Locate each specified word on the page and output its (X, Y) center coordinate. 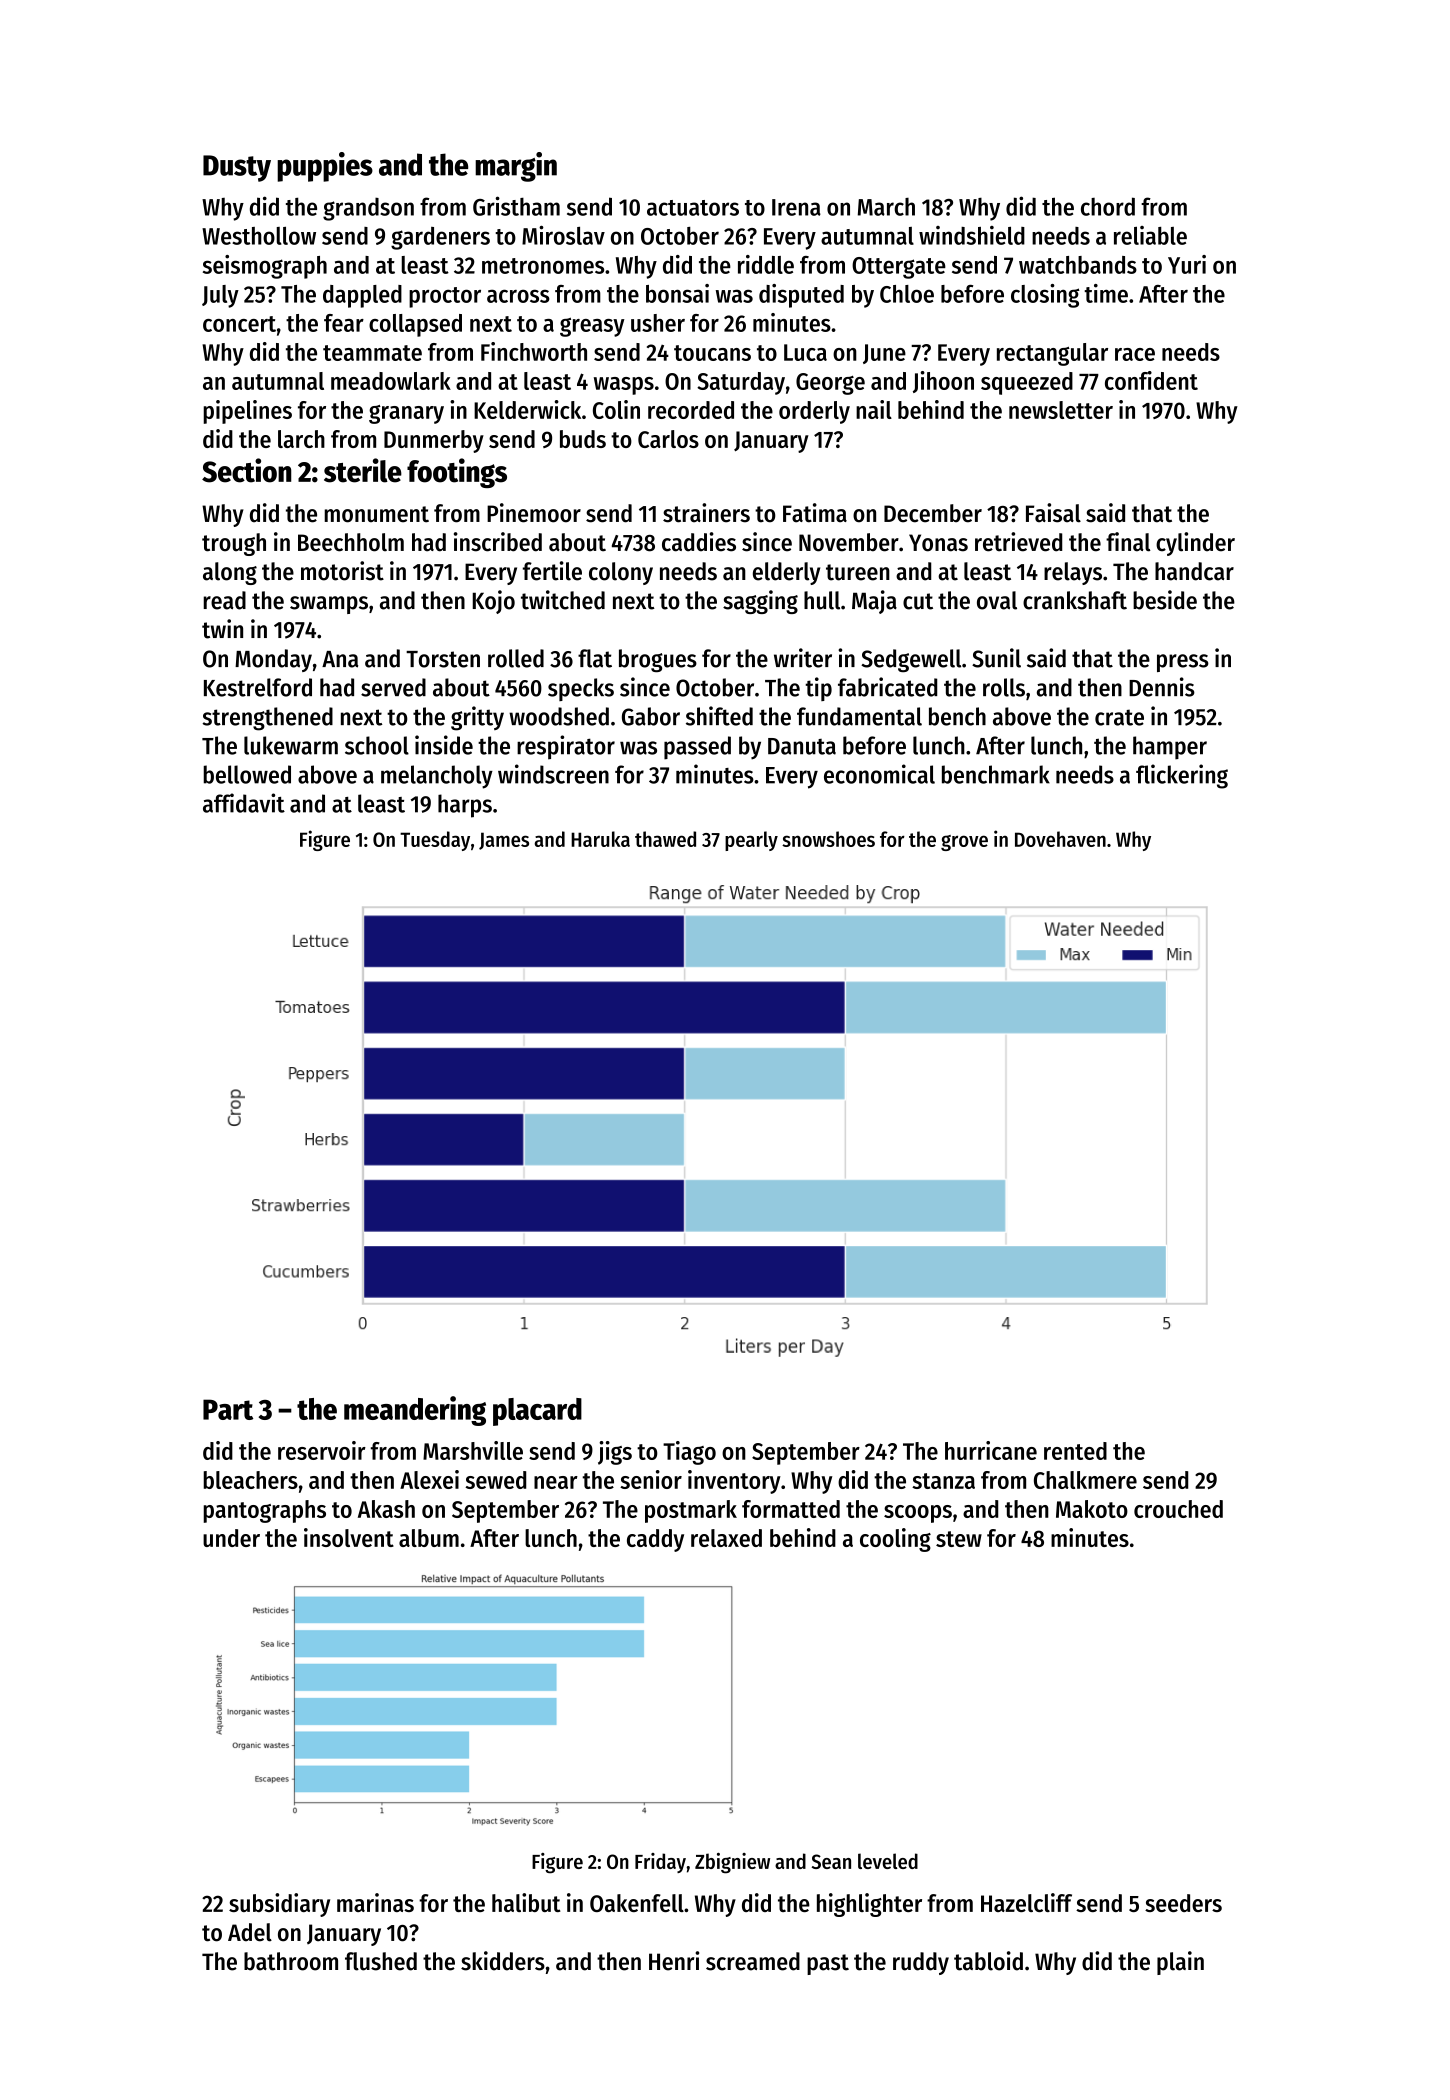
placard (537, 1412)
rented (1075, 1451)
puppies (325, 167)
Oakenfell (637, 1903)
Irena (796, 207)
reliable (1150, 235)
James (504, 841)
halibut (526, 1902)
